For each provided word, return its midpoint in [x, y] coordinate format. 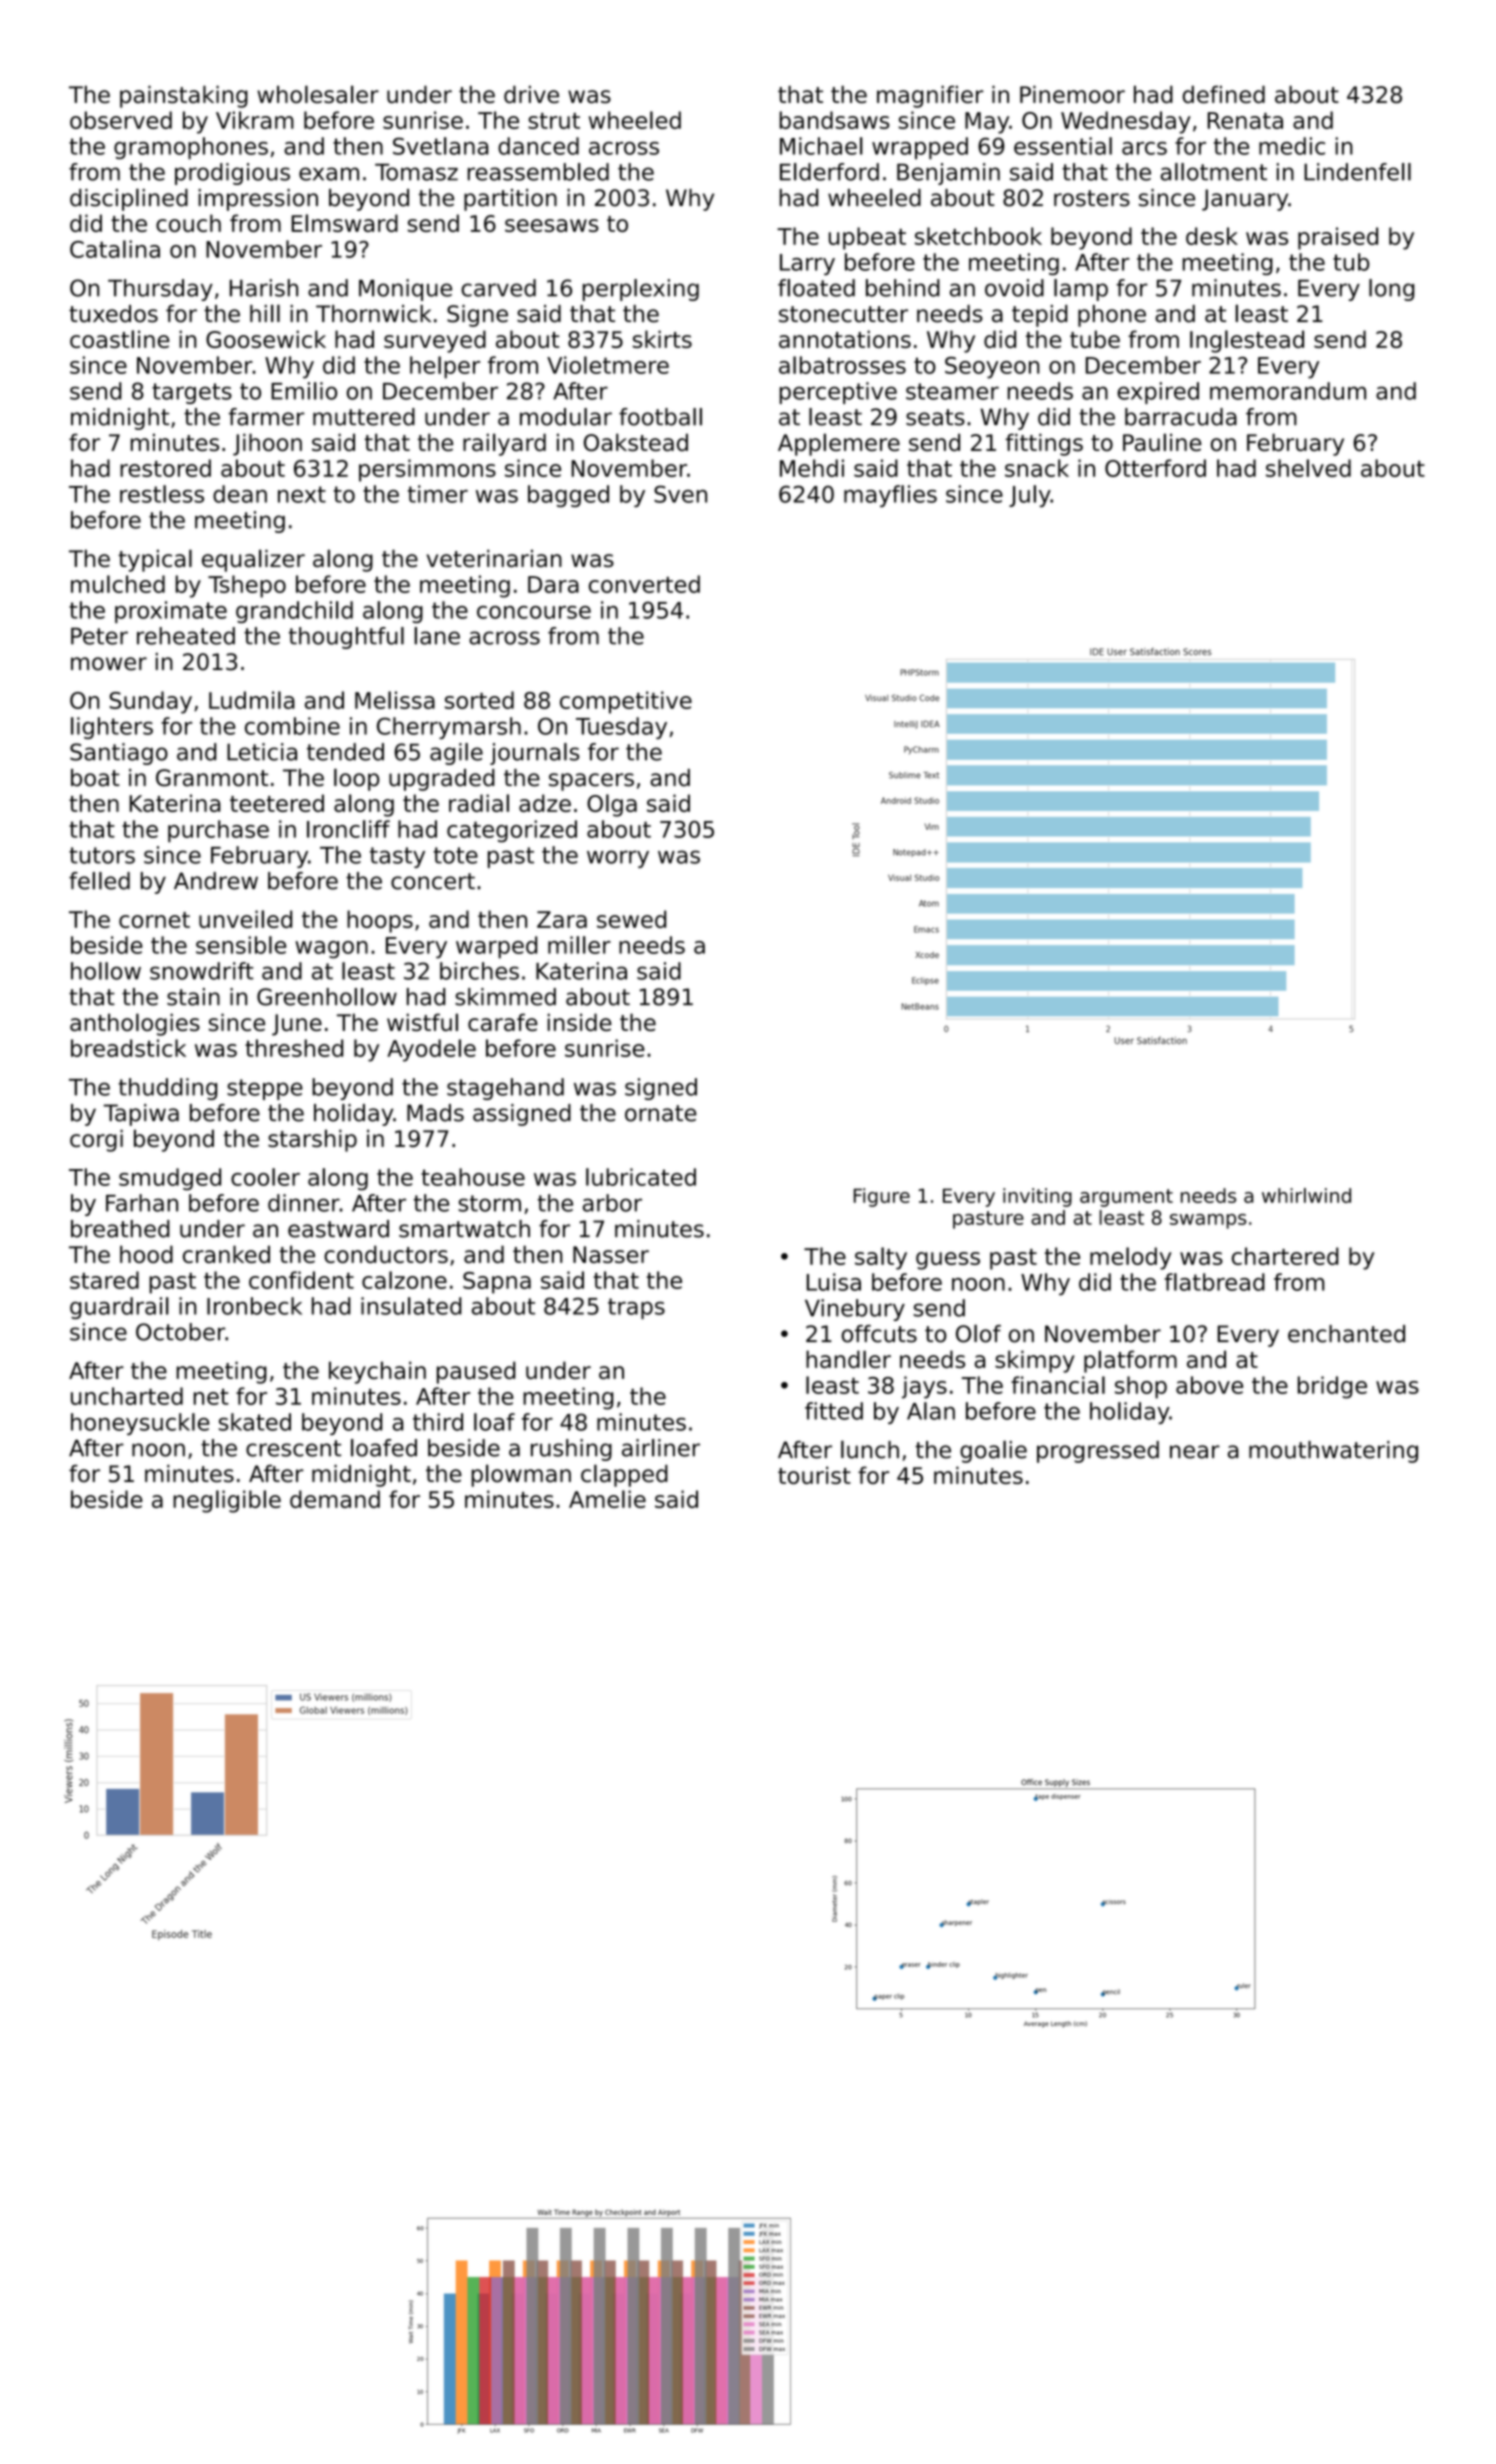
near [1195, 1452]
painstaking [184, 96]
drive [531, 94]
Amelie [607, 1499]
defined [1224, 94]
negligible [227, 1501]
